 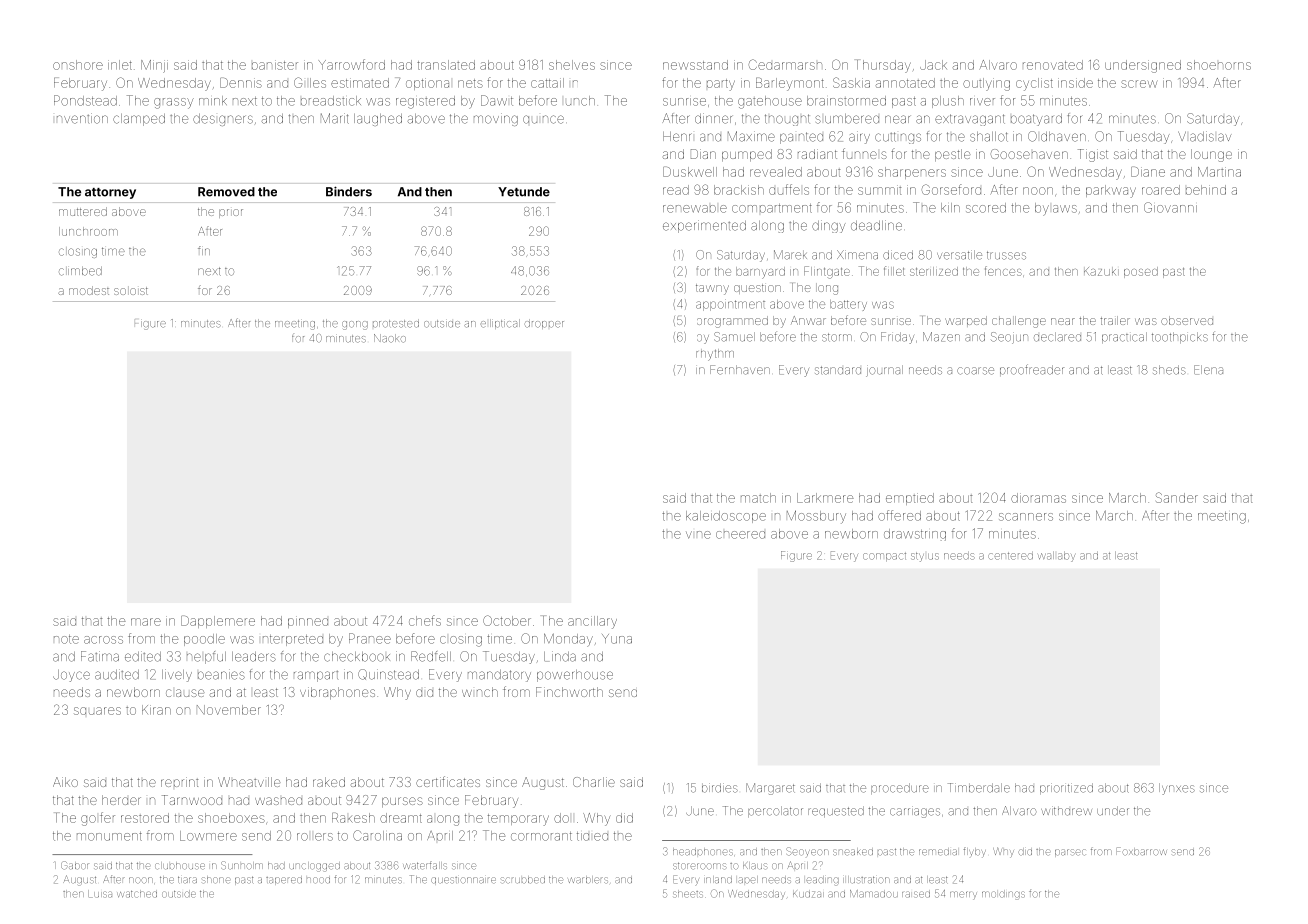 What do you see at coordinates (1010, 556) in the screenshot?
I see `centered` at bounding box center [1010, 556].
